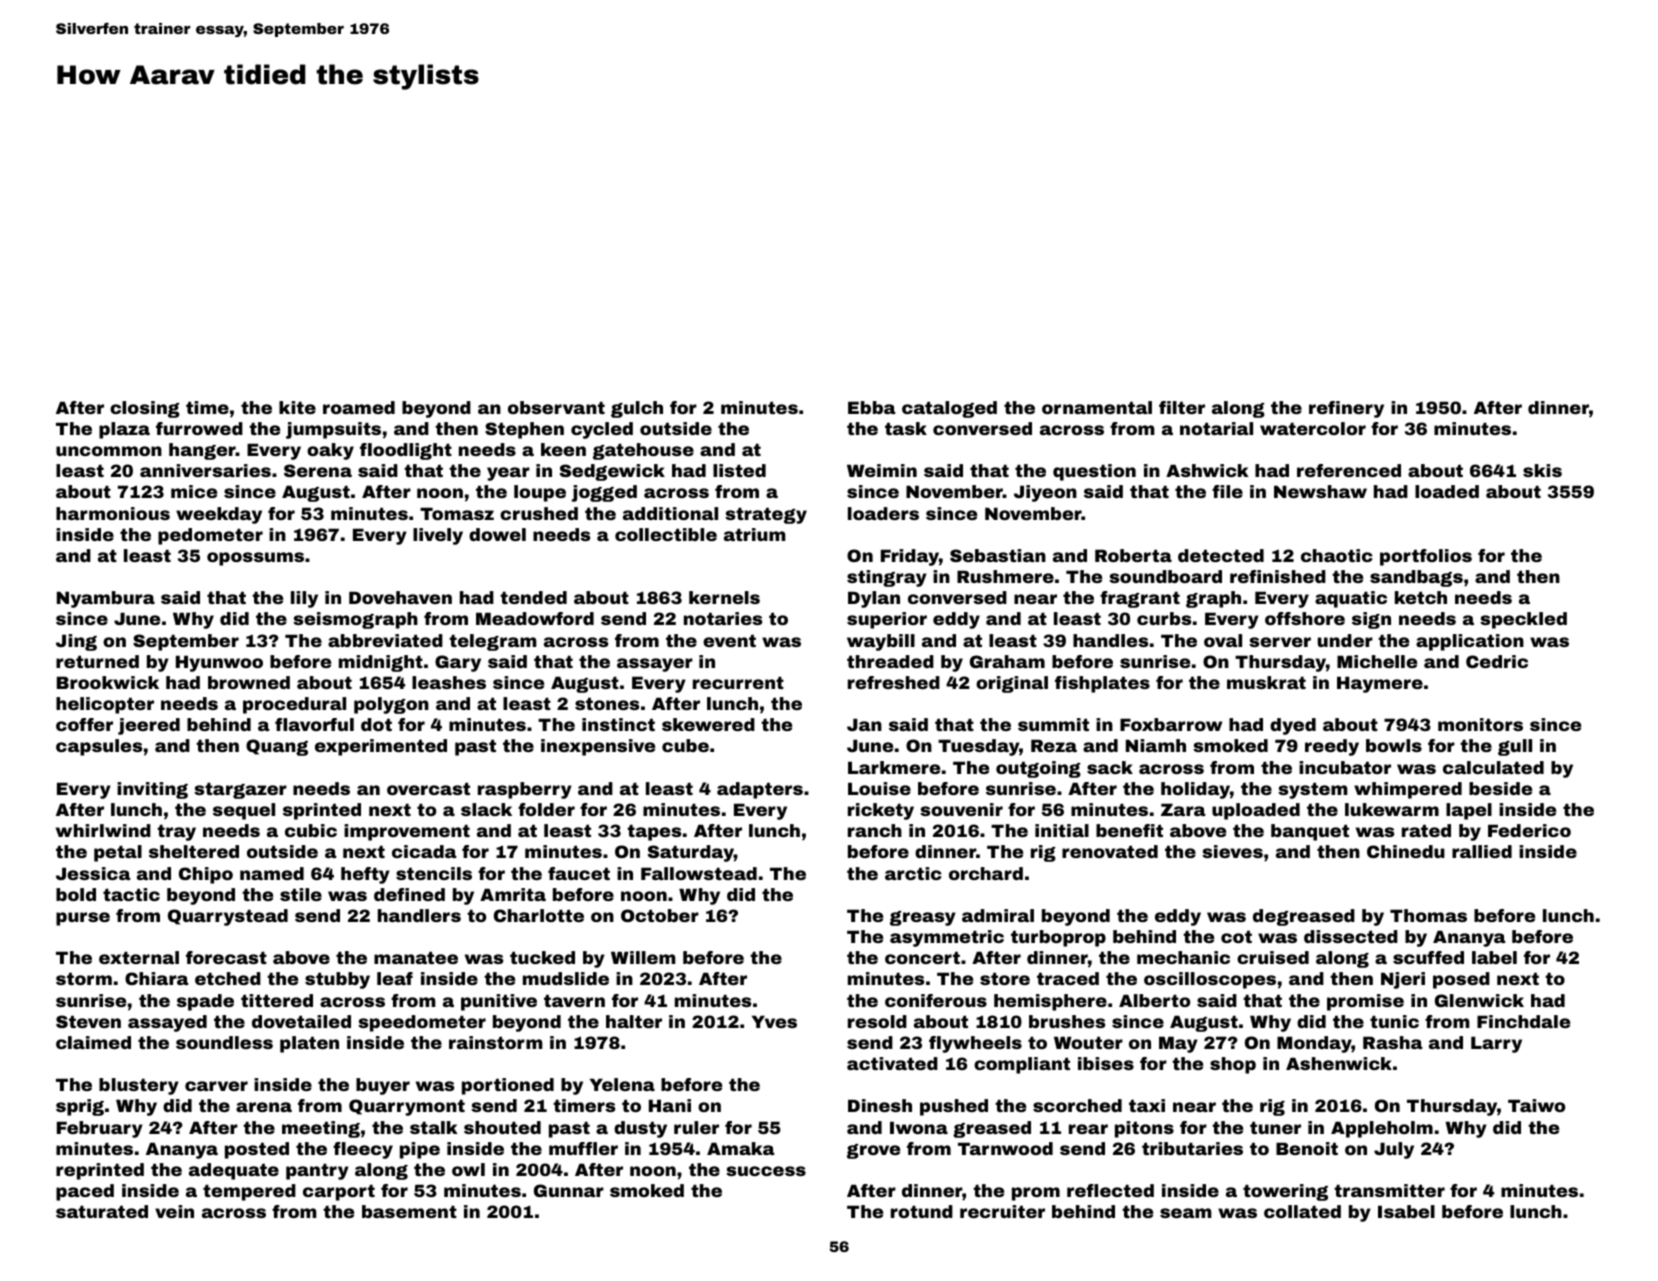  What do you see at coordinates (880, 1105) in the document?
I see `Dinesh` at bounding box center [880, 1105].
